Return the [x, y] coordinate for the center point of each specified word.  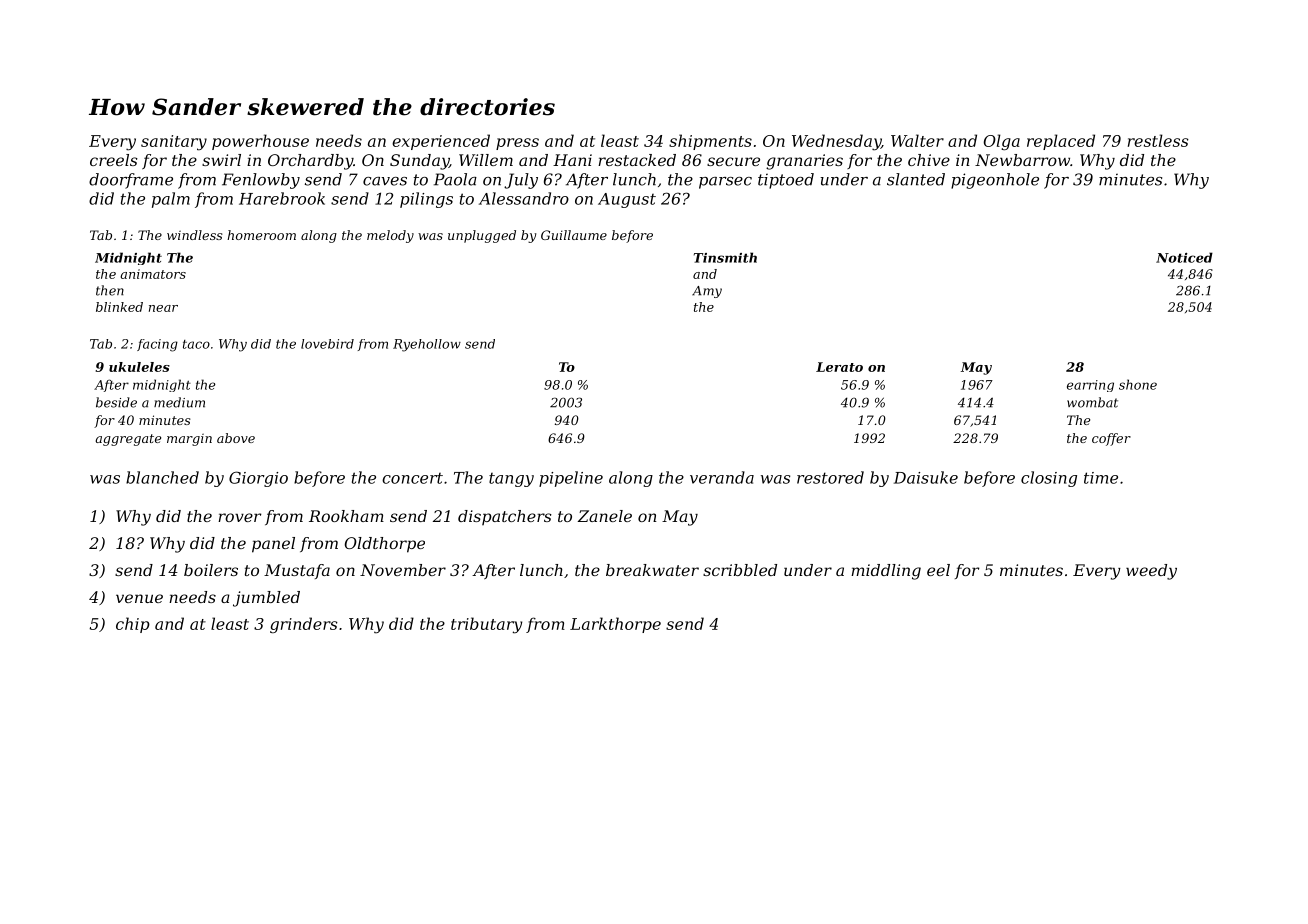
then [110, 290]
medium [179, 402]
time [1101, 478]
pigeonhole [995, 181]
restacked [637, 160]
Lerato [839, 367]
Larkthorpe [615, 625]
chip [133, 625]
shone [1138, 384]
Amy [707, 292]
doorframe [131, 181]
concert [412, 478]
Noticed [1184, 257]
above [236, 438]
